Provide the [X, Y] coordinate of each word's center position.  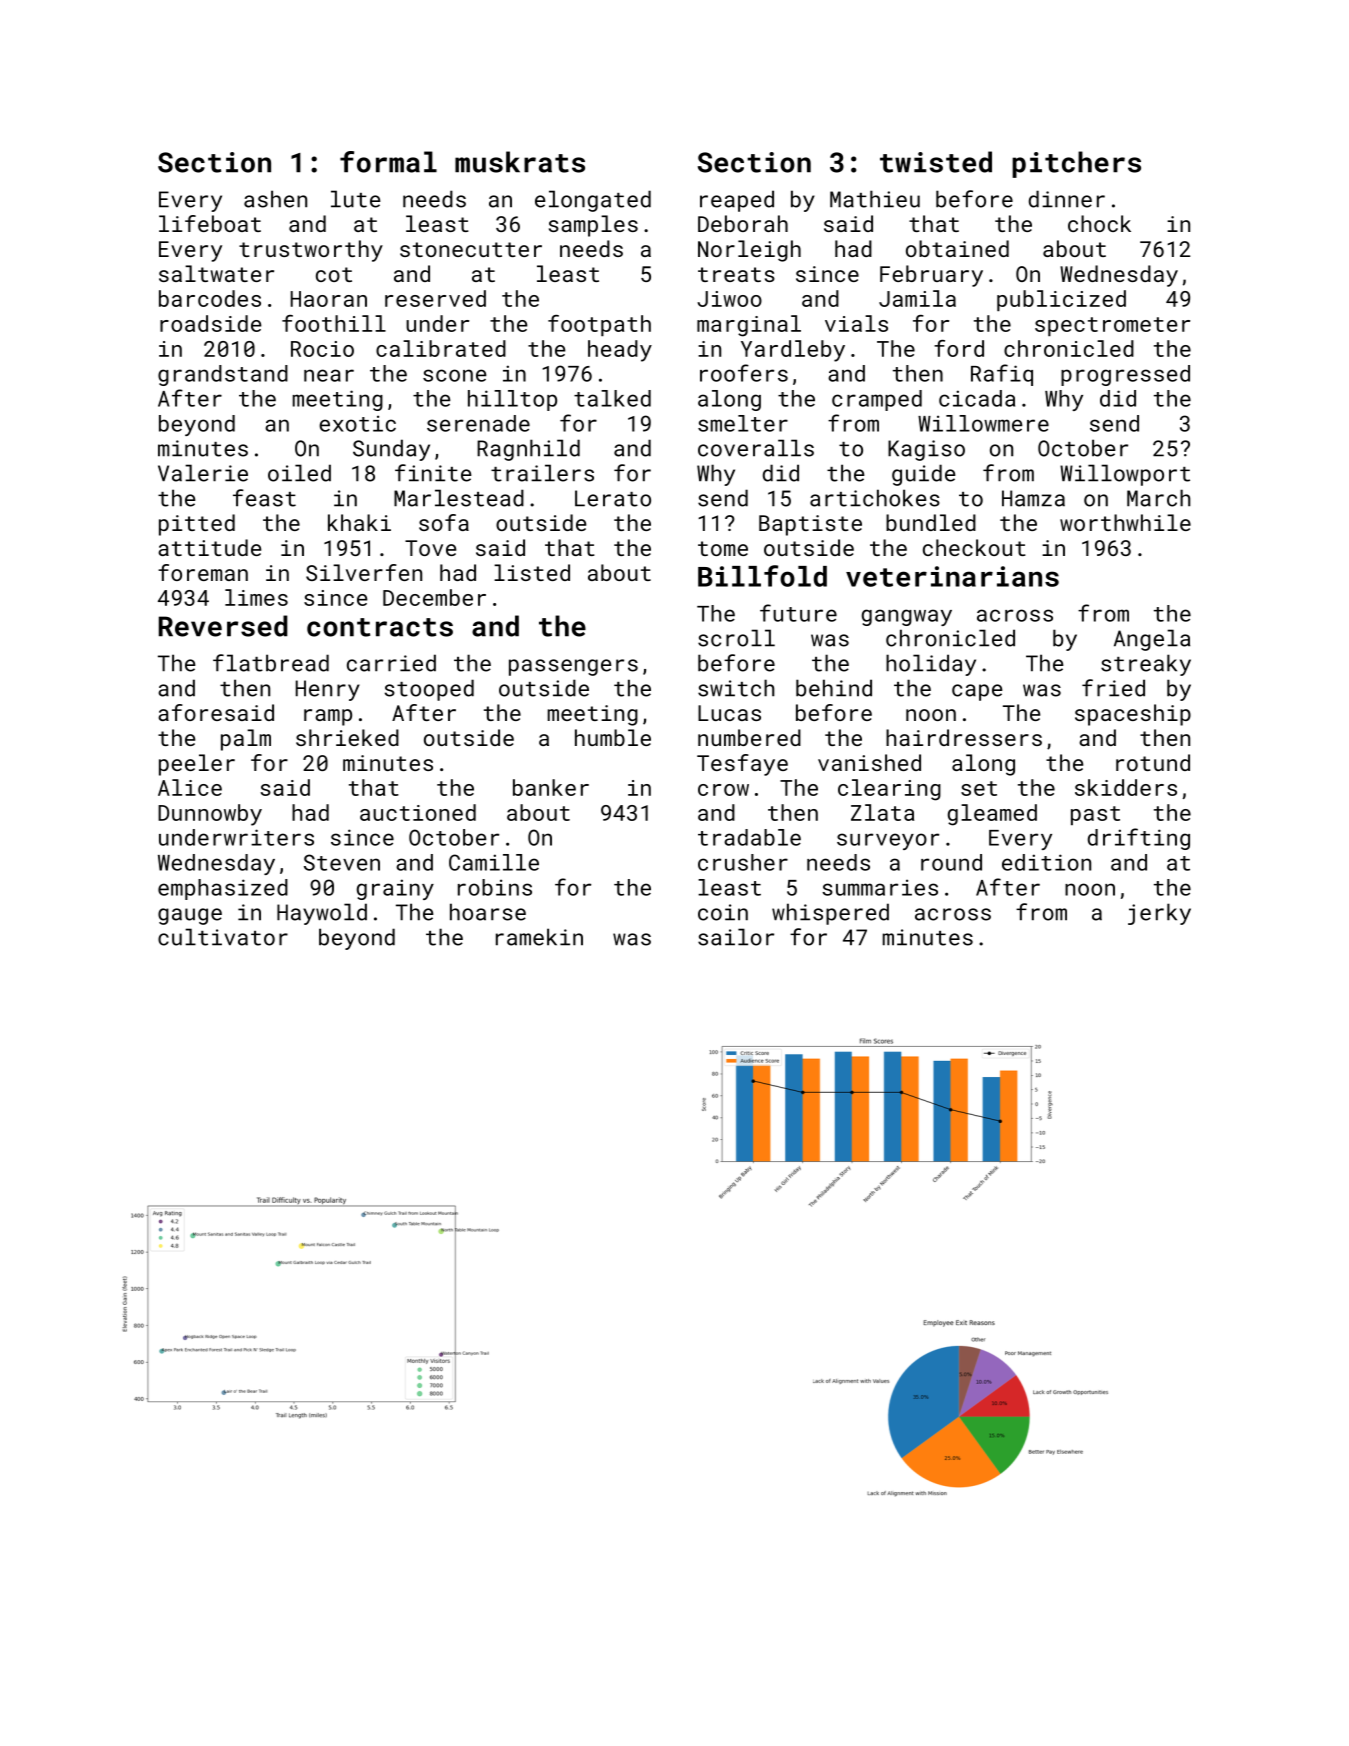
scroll [736, 638]
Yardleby [793, 351]
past [1095, 815]
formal [388, 162]
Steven [342, 862]
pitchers [1076, 164]
